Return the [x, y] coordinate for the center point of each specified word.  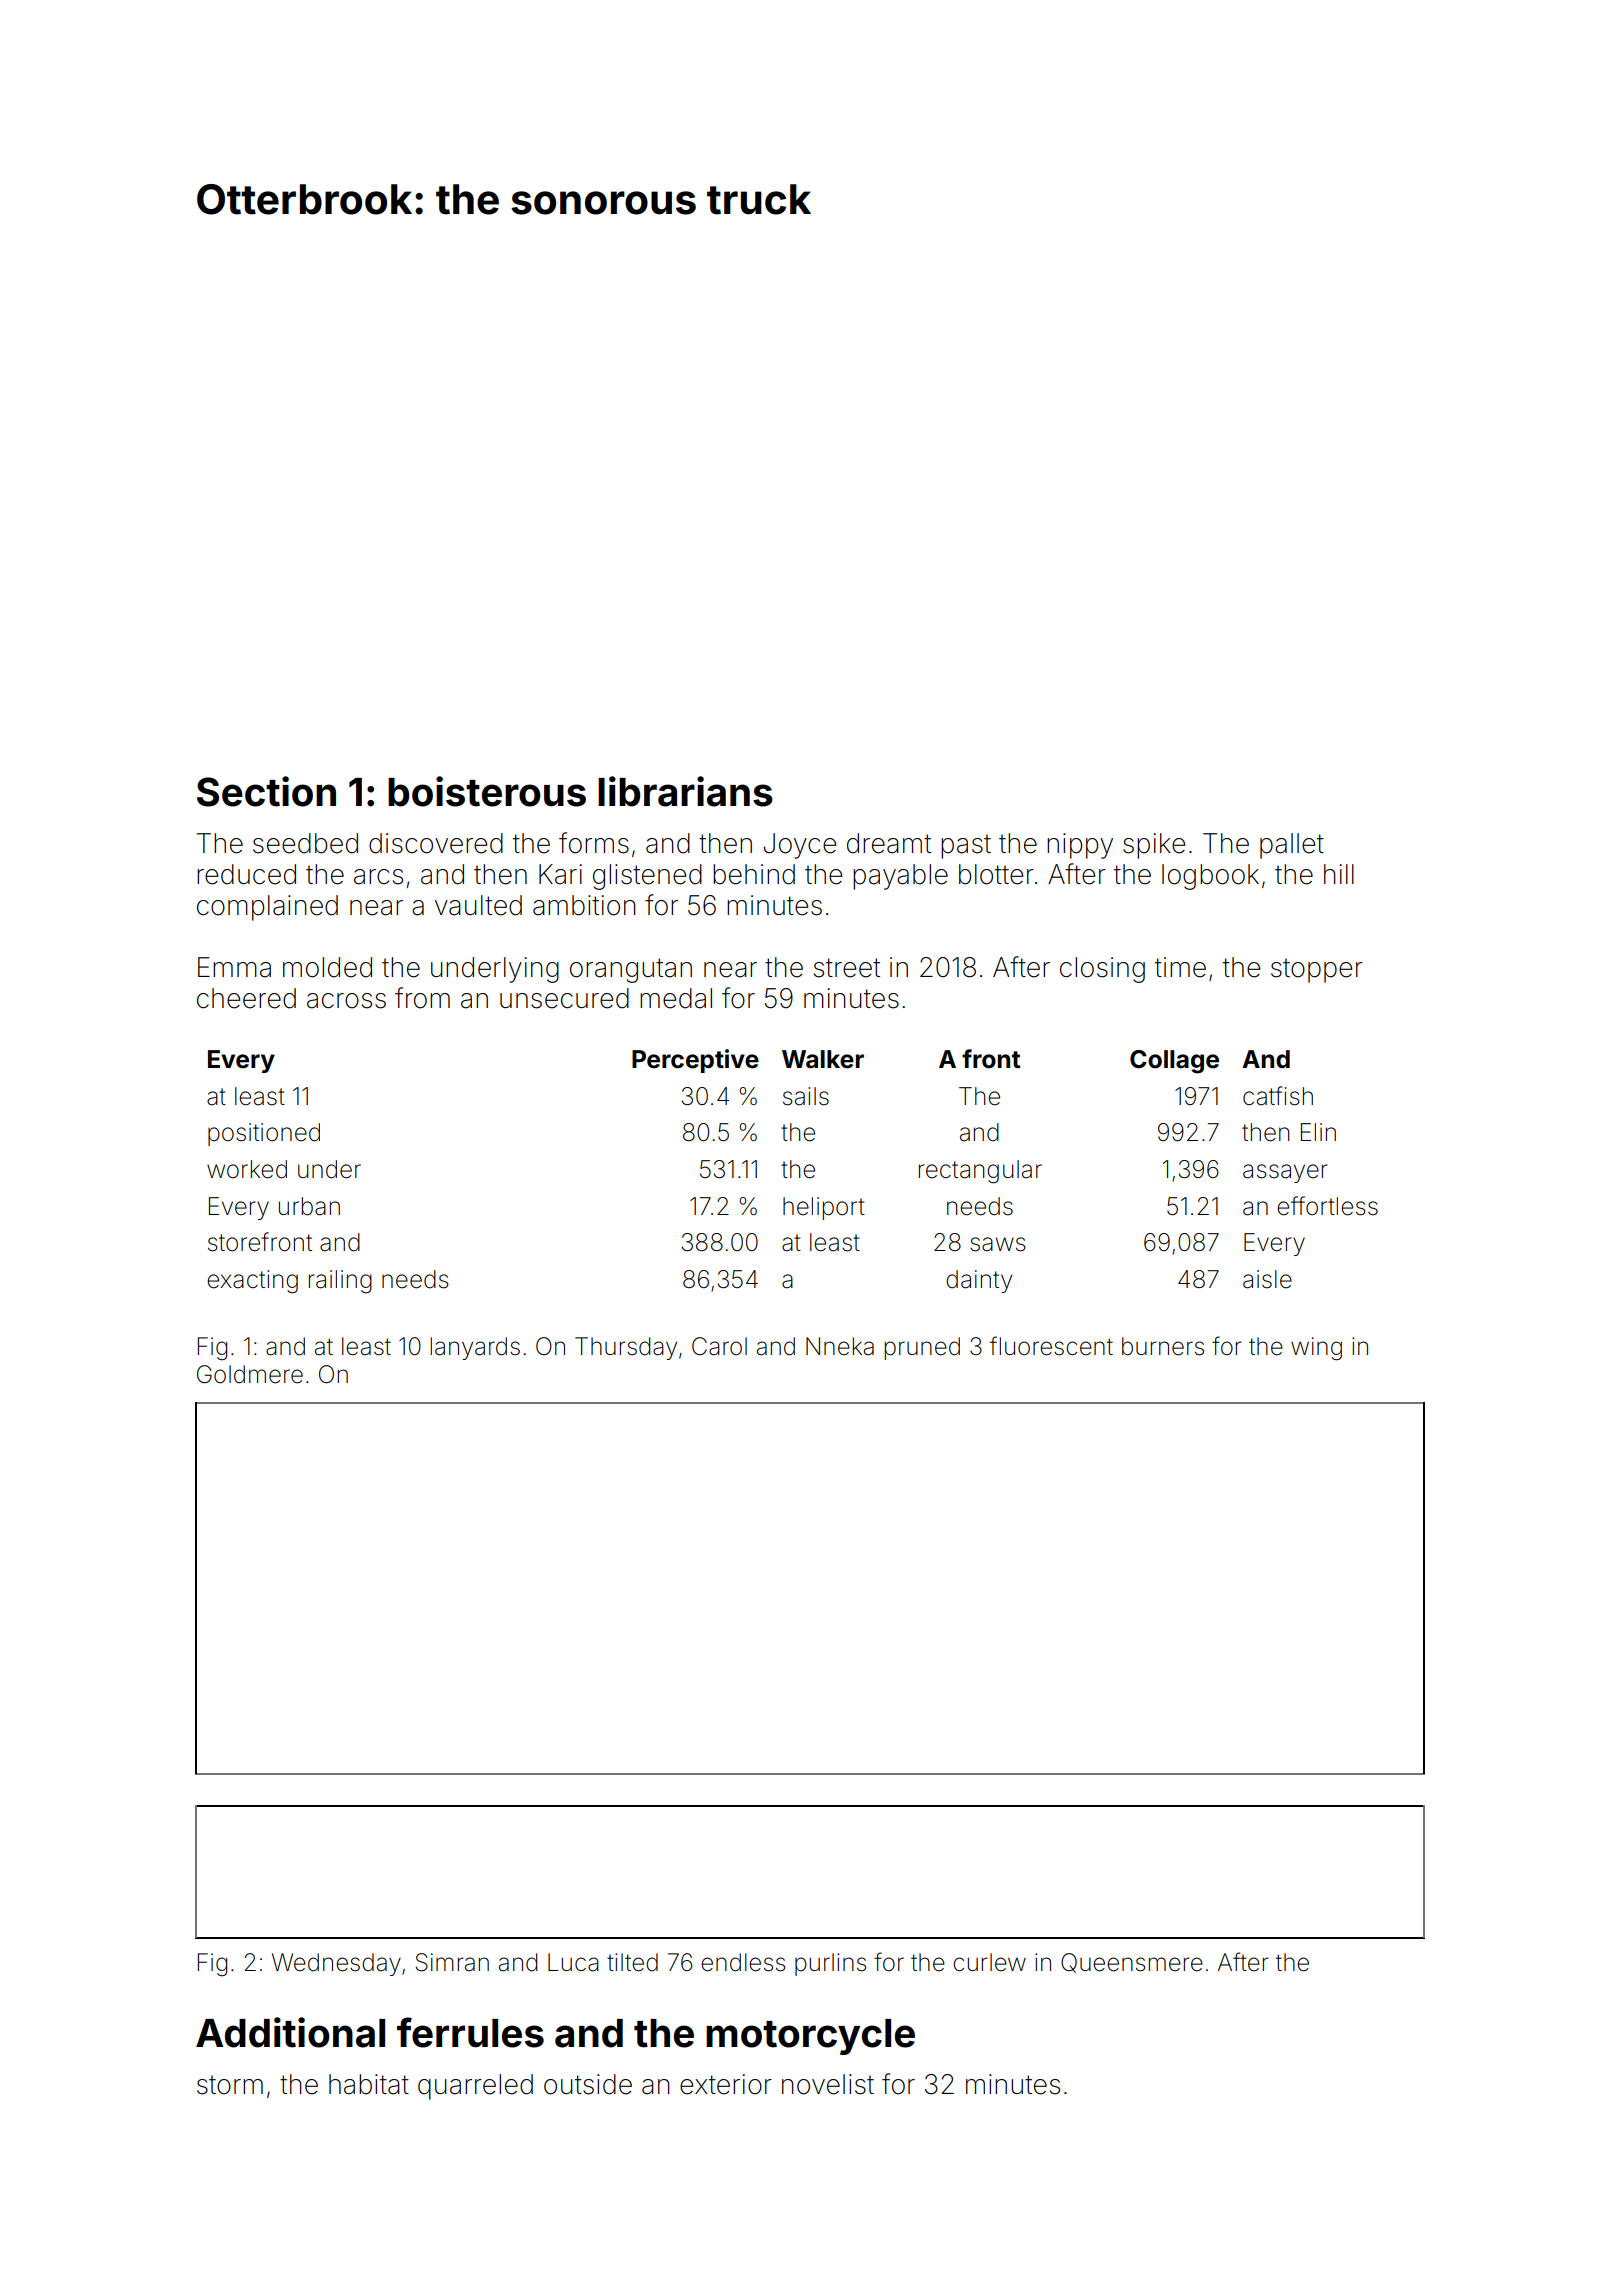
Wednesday [336, 1964]
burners [1163, 1346]
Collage [1174, 1062]
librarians [685, 791]
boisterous [487, 791]
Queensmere [1132, 1963]
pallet [1292, 846]
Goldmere [250, 1374]
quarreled [475, 2087]
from [422, 998]
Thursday [626, 1348]
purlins [830, 1964]
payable [900, 877]
